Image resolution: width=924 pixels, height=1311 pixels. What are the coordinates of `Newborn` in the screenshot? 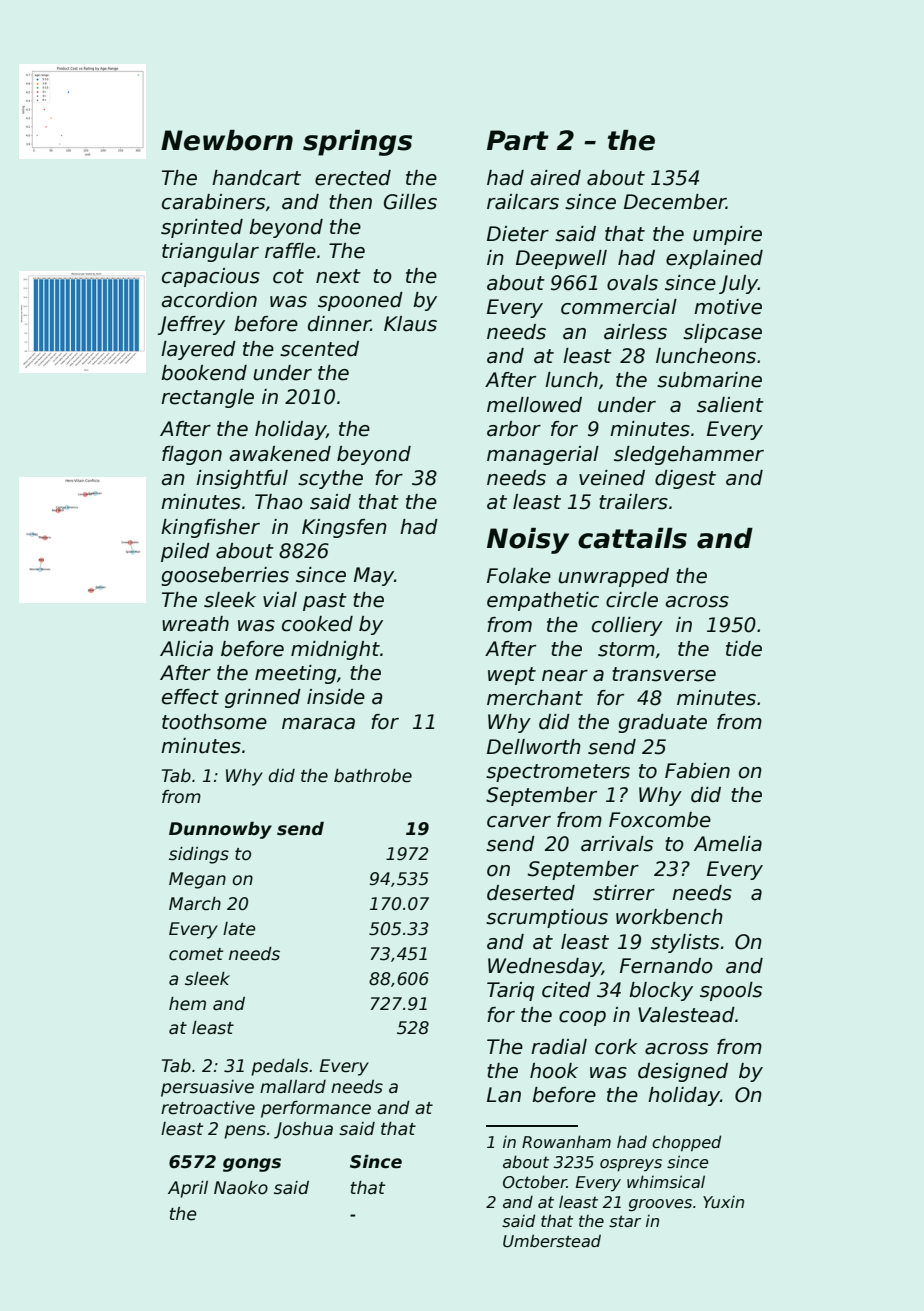 It's located at (227, 140).
